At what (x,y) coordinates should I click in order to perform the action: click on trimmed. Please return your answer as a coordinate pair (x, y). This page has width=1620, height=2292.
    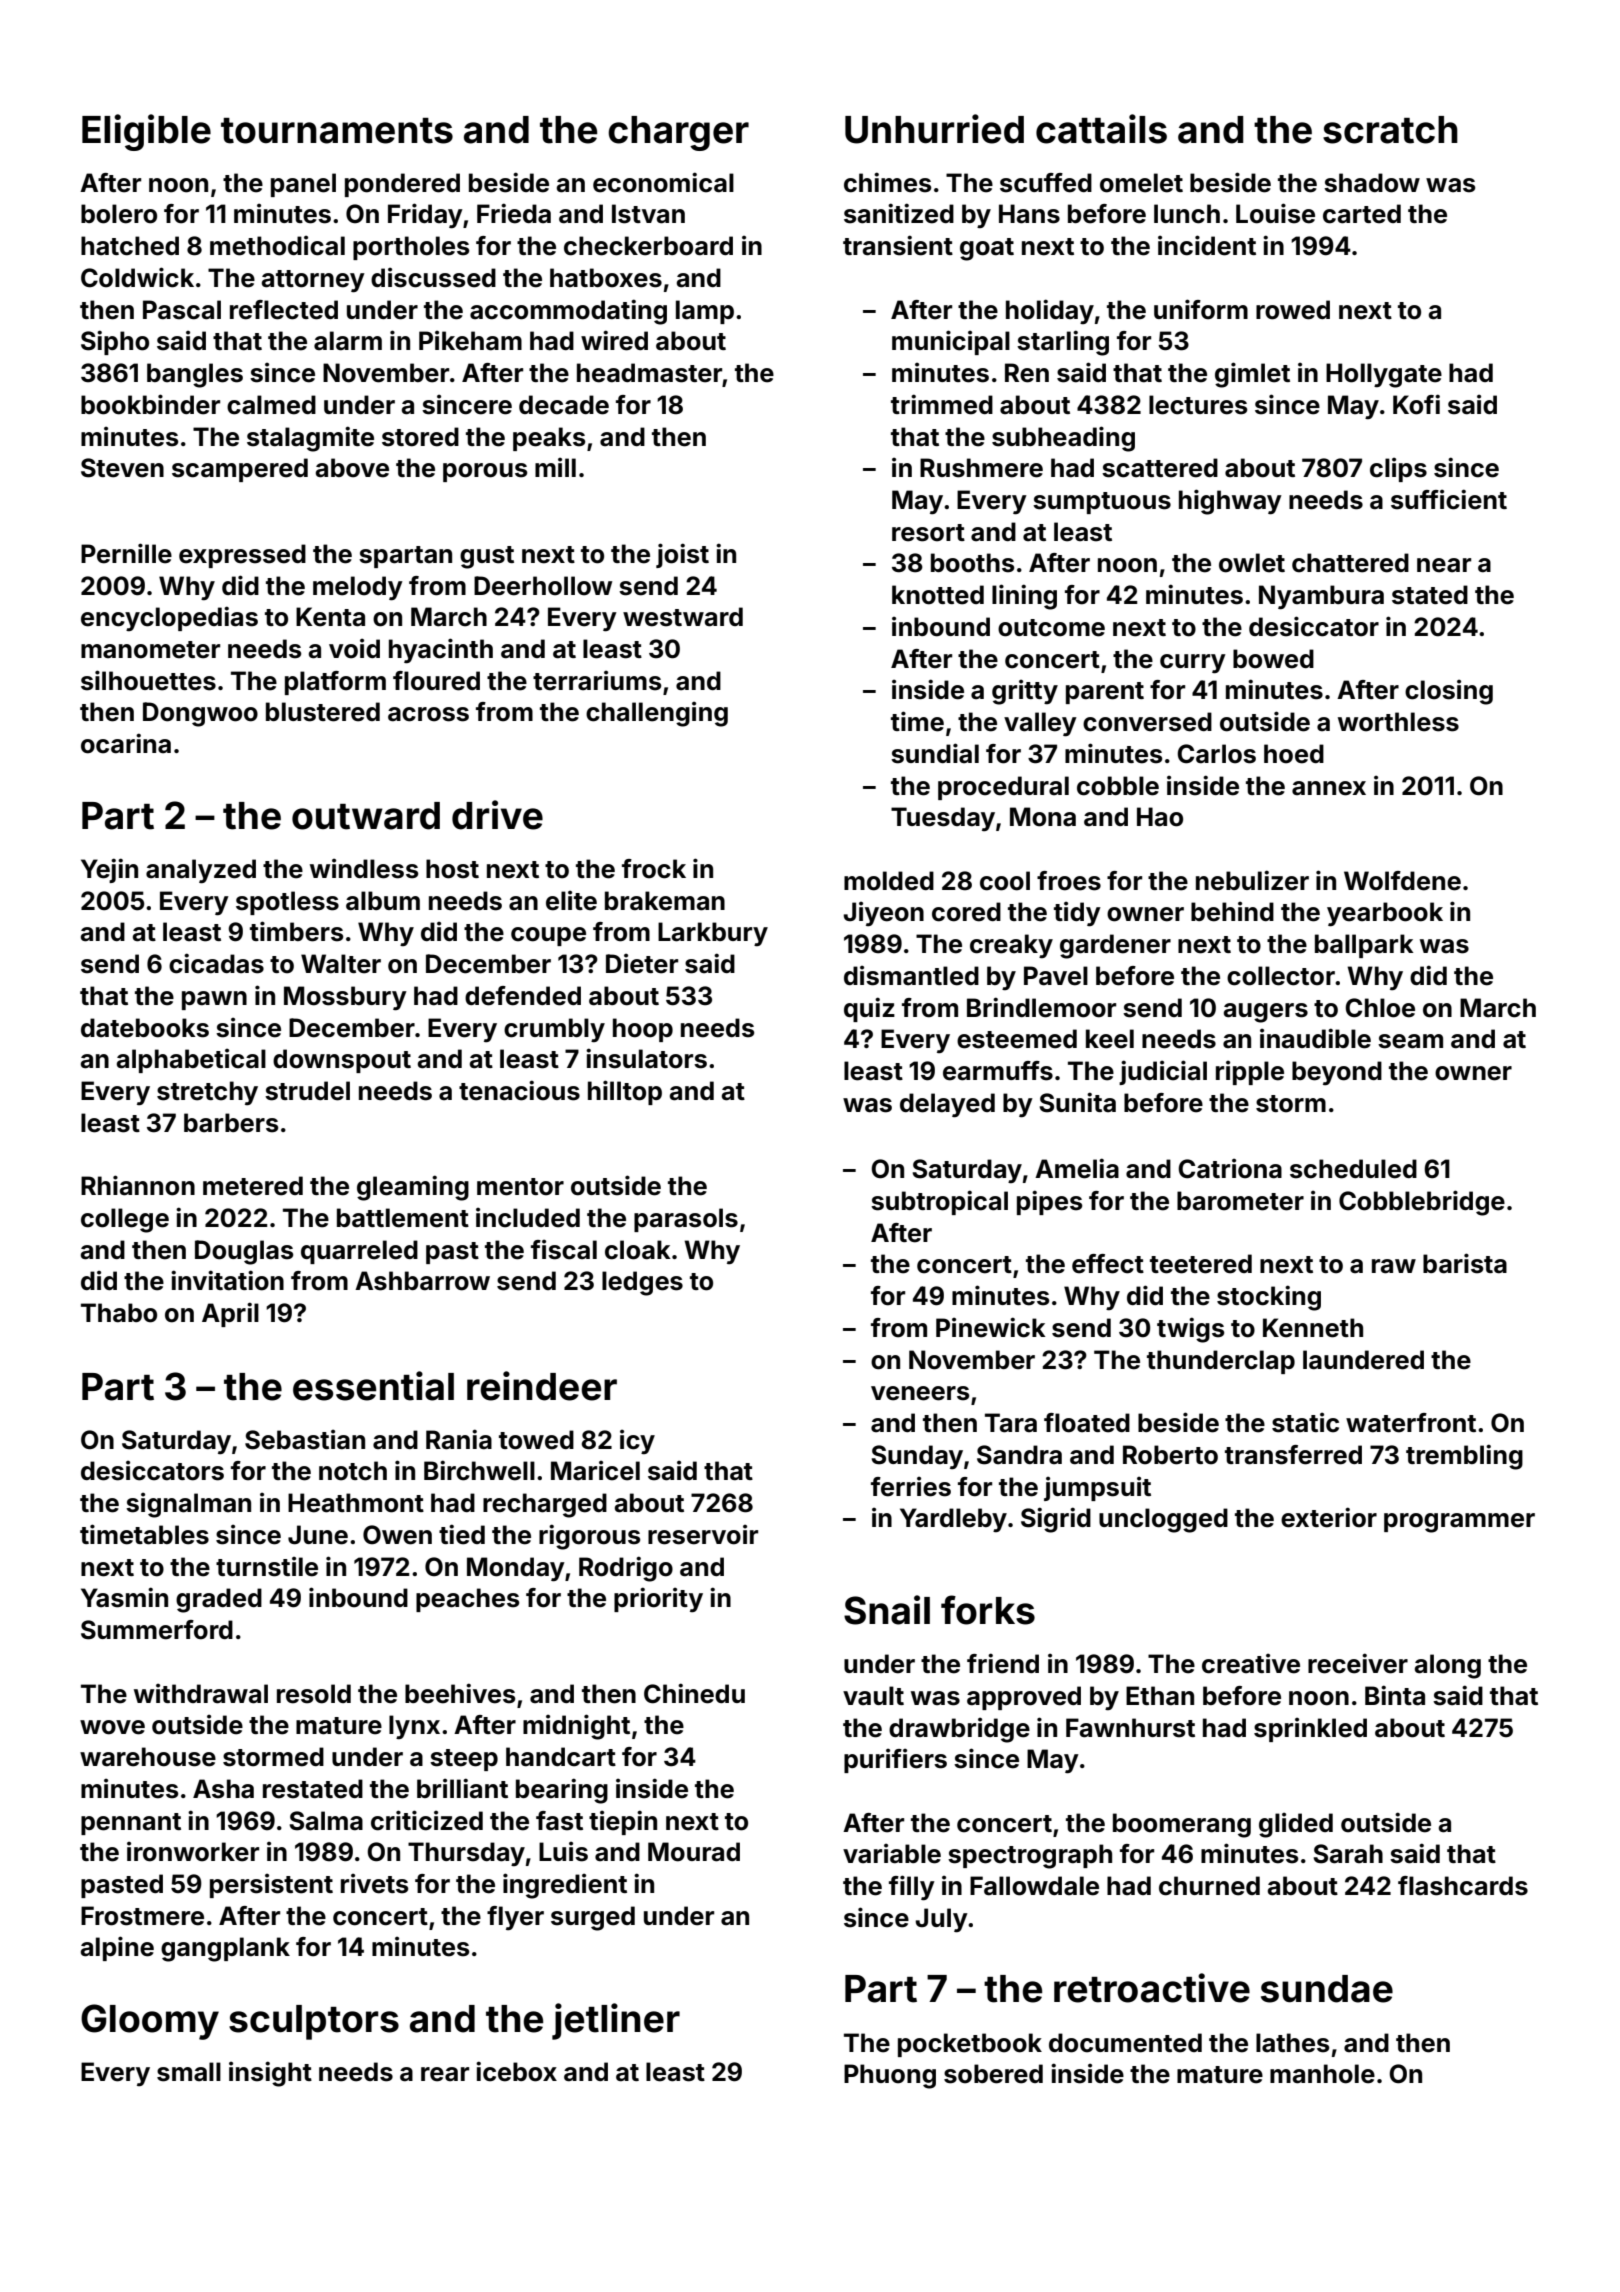
    Looking at the image, I should click on (942, 404).
